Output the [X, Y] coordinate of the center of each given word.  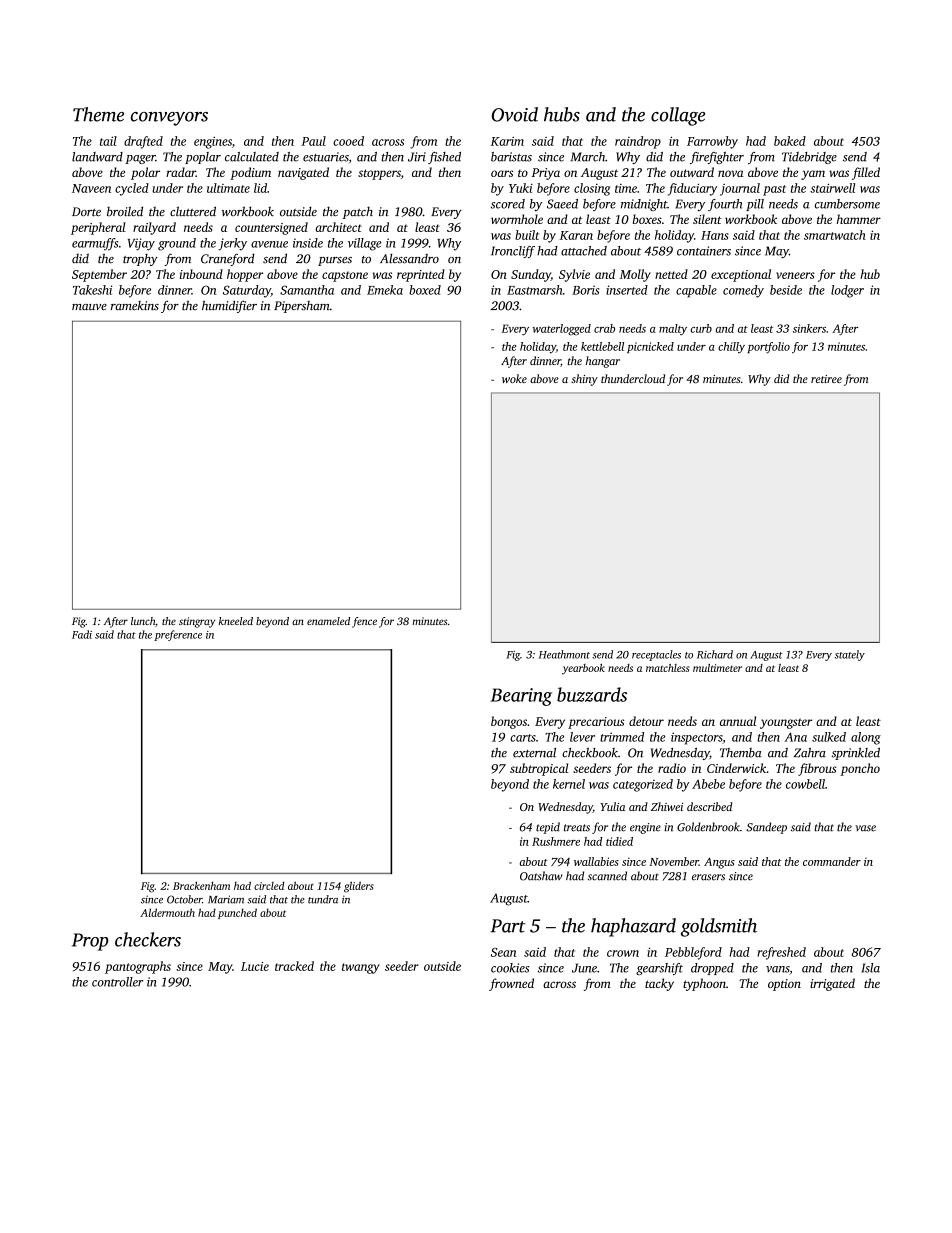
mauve [89, 307]
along [866, 738]
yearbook [583, 669]
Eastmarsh [534, 290]
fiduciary [692, 189]
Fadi [82, 634]
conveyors [169, 119]
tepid [548, 828]
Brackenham [201, 885]
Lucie [255, 966]
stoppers [379, 174]
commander [832, 861]
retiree [826, 379]
